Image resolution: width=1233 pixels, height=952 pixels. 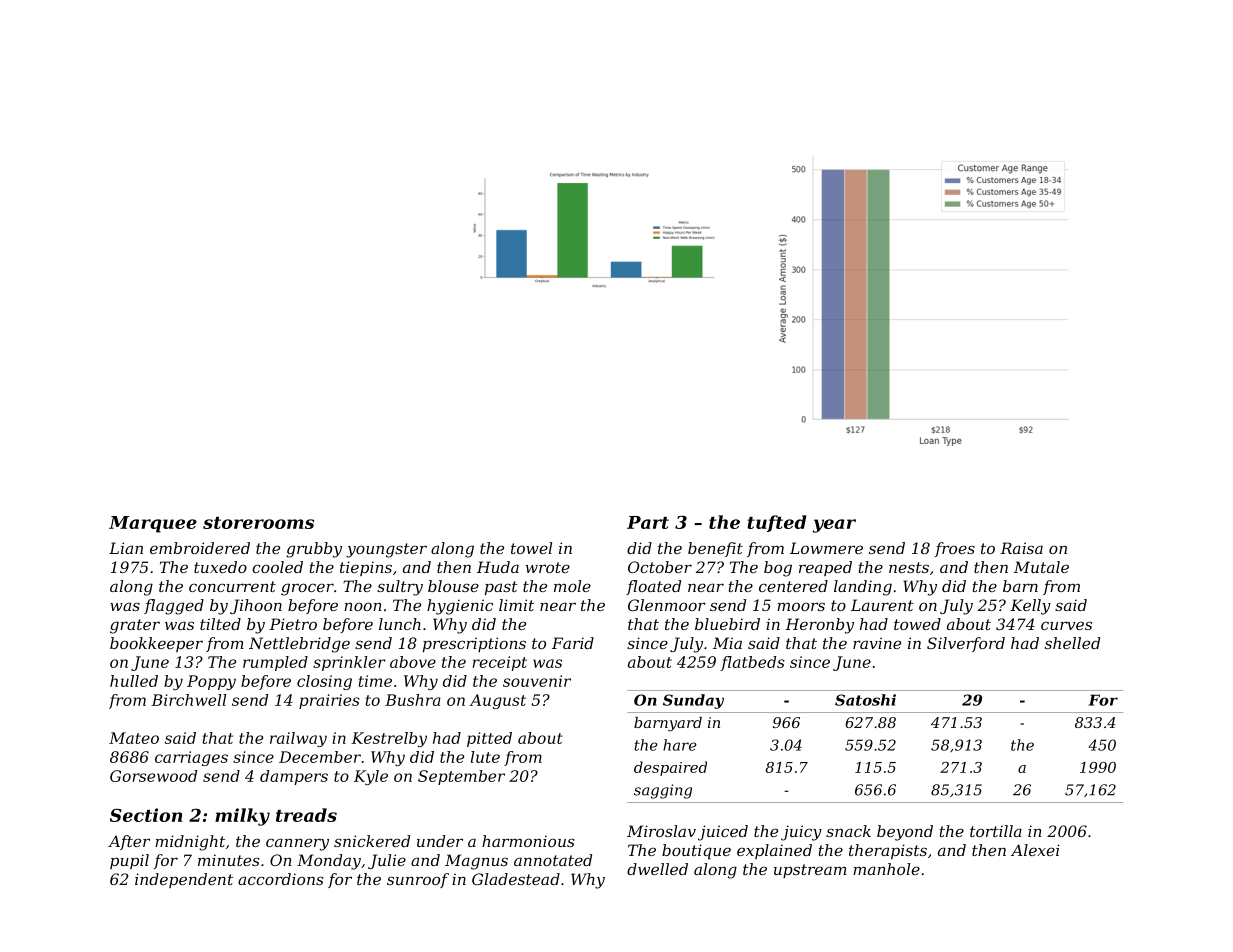 I want to click on bookkeeper, so click(x=156, y=644).
